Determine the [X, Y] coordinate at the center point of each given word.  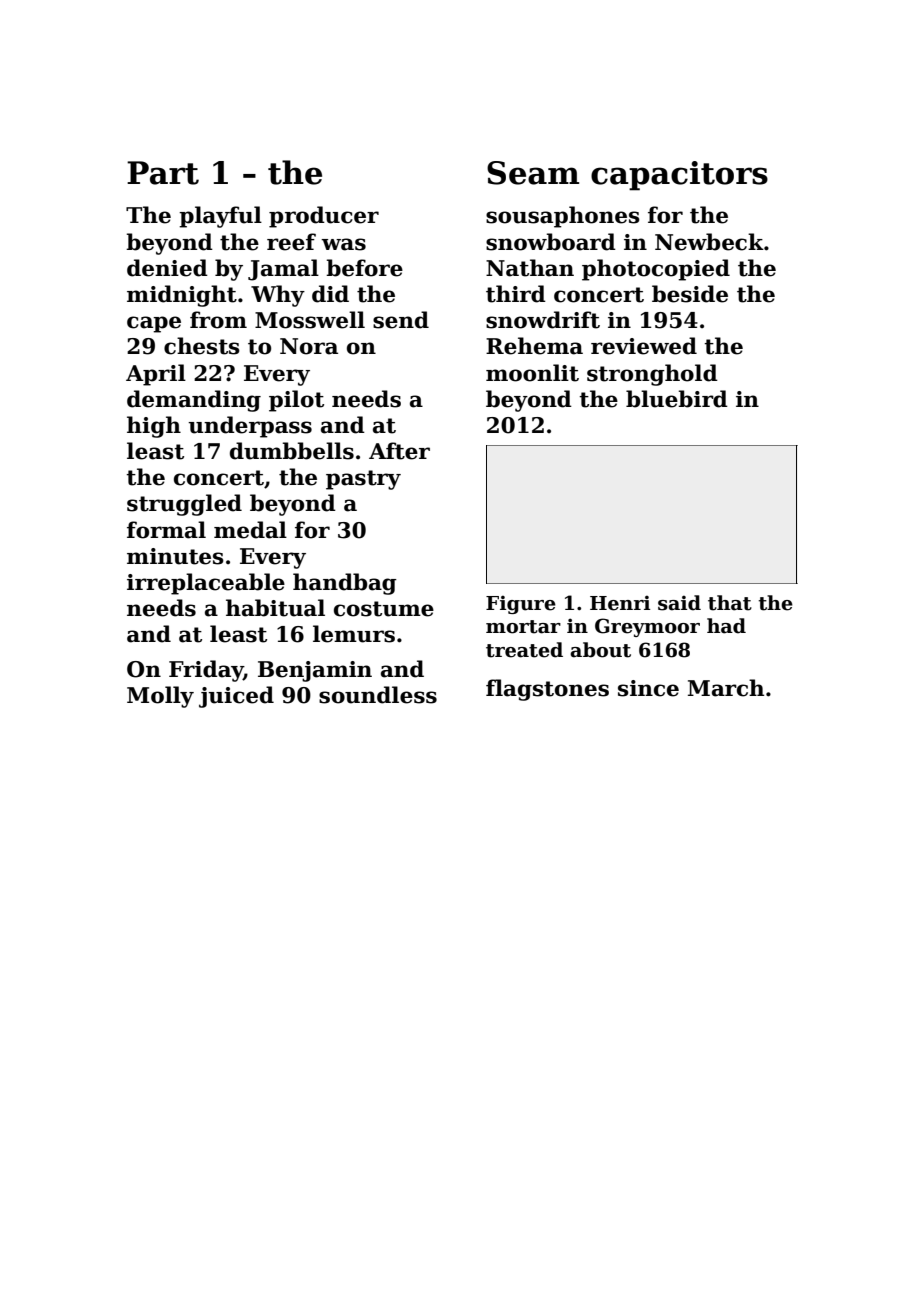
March [726, 688]
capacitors [679, 176]
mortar [523, 627]
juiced [236, 697]
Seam [533, 173]
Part [163, 173]
